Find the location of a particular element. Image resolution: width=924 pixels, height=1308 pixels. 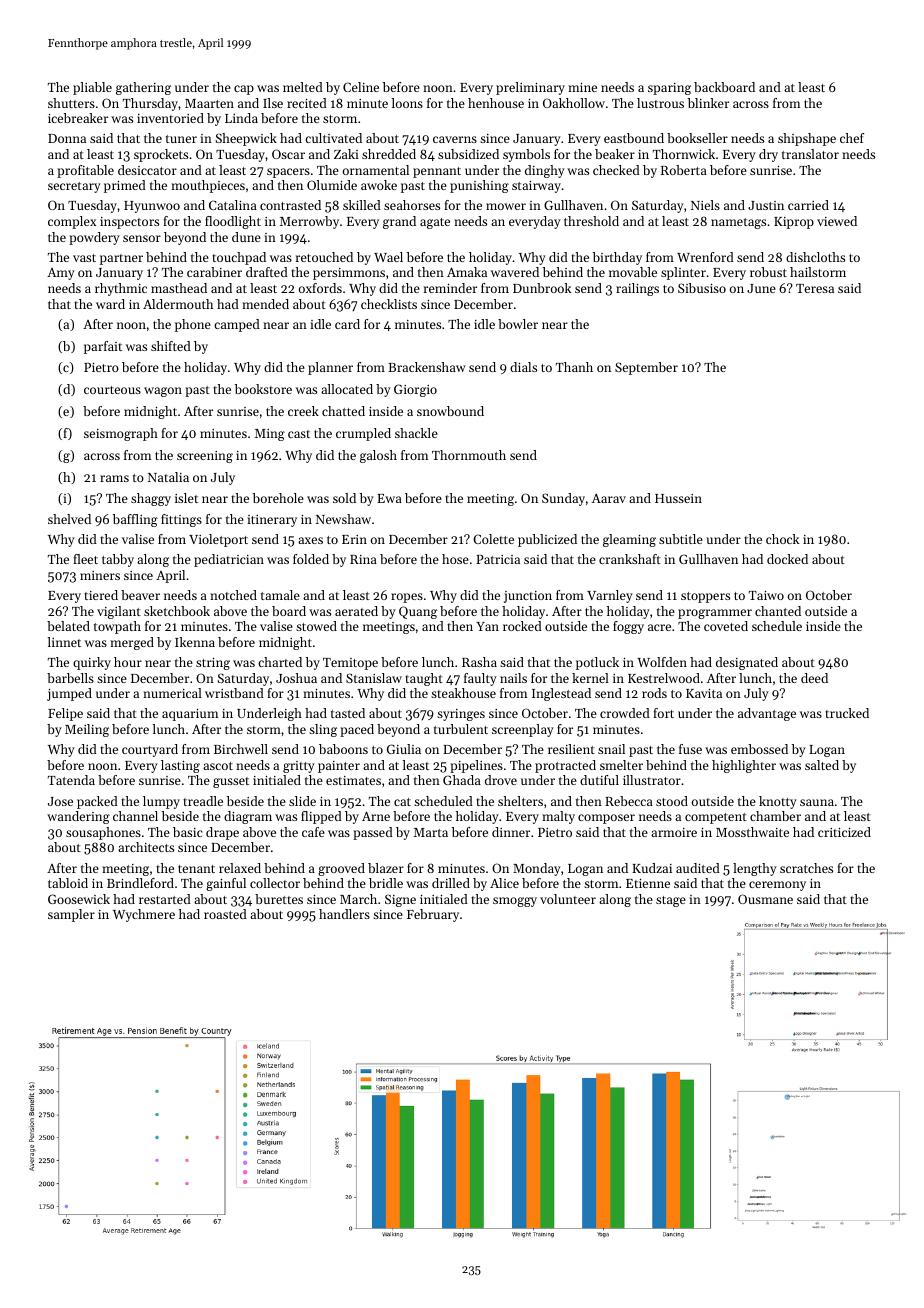

volunteer is located at coordinates (568, 899).
